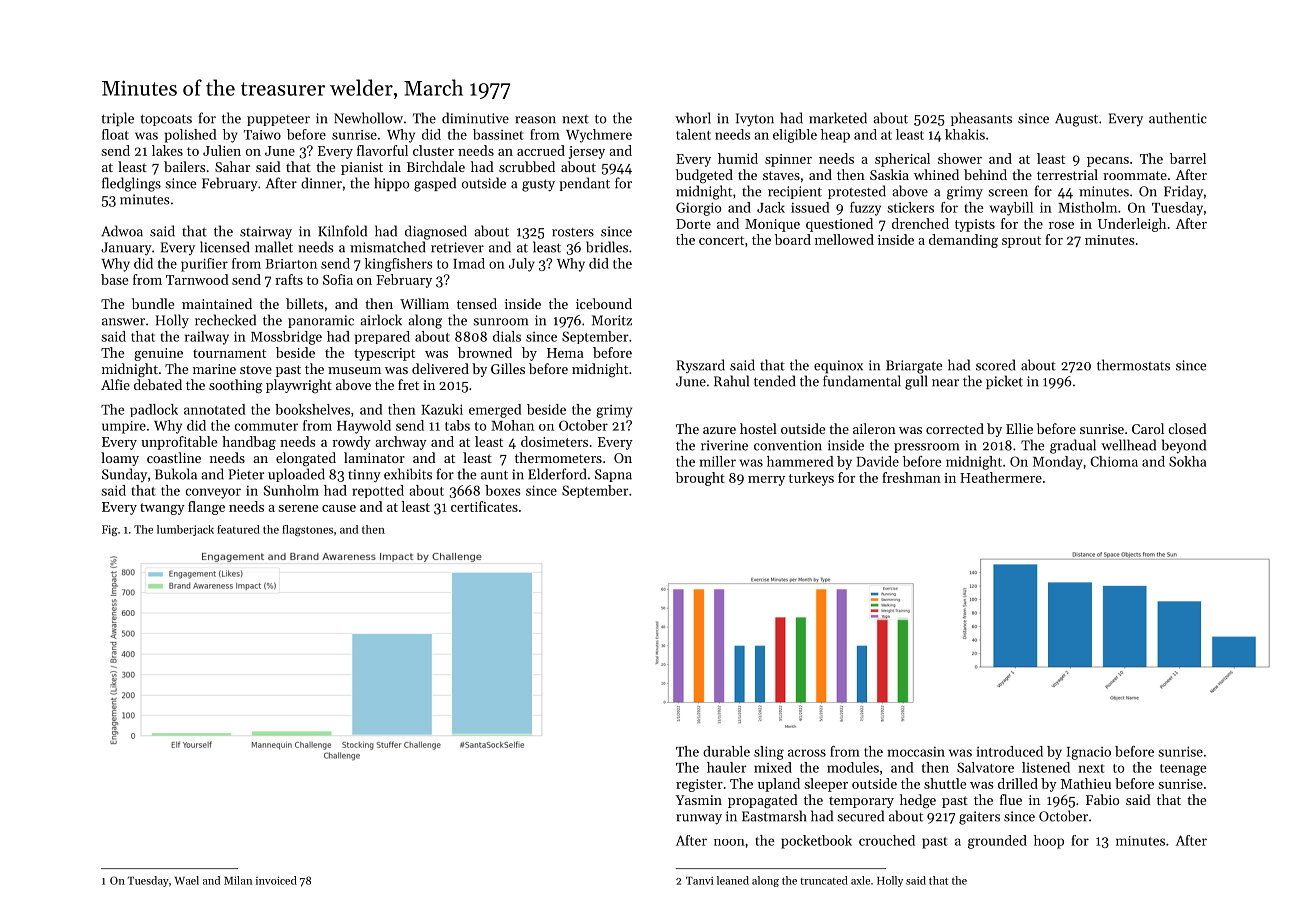  What do you see at coordinates (1073, 446) in the image?
I see `gradual` at bounding box center [1073, 446].
